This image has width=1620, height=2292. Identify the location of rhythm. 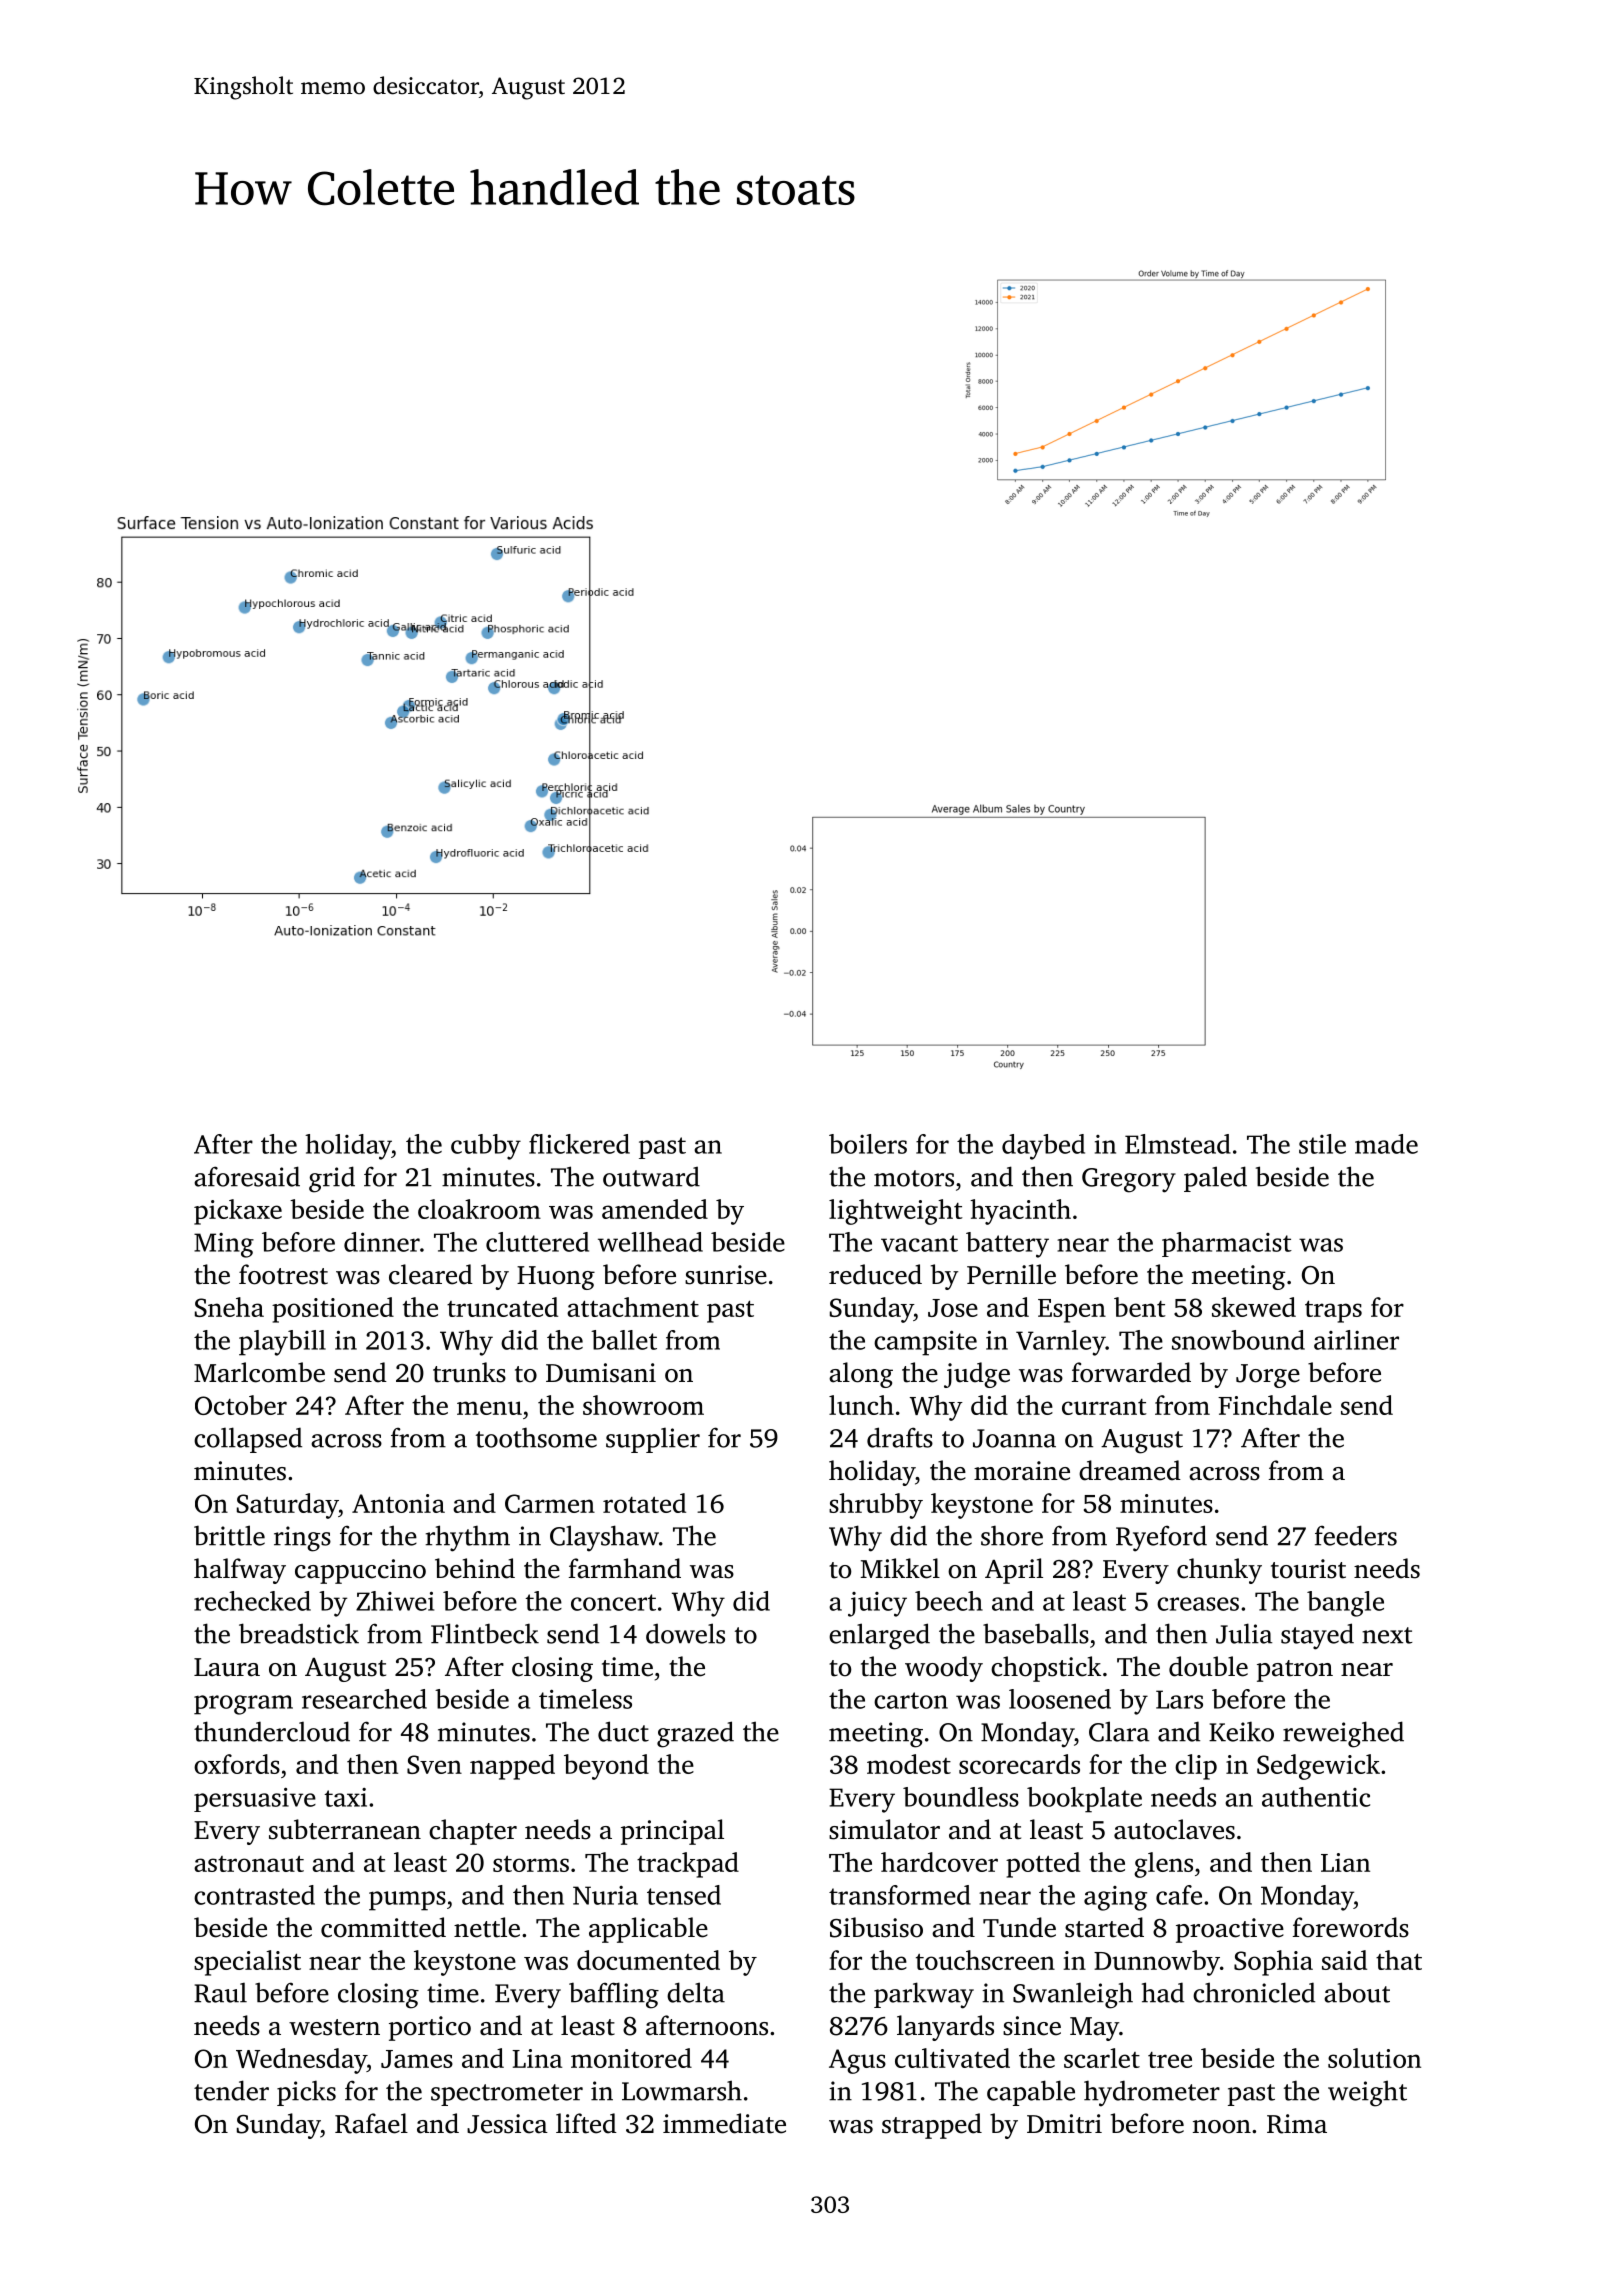
(467, 1538).
